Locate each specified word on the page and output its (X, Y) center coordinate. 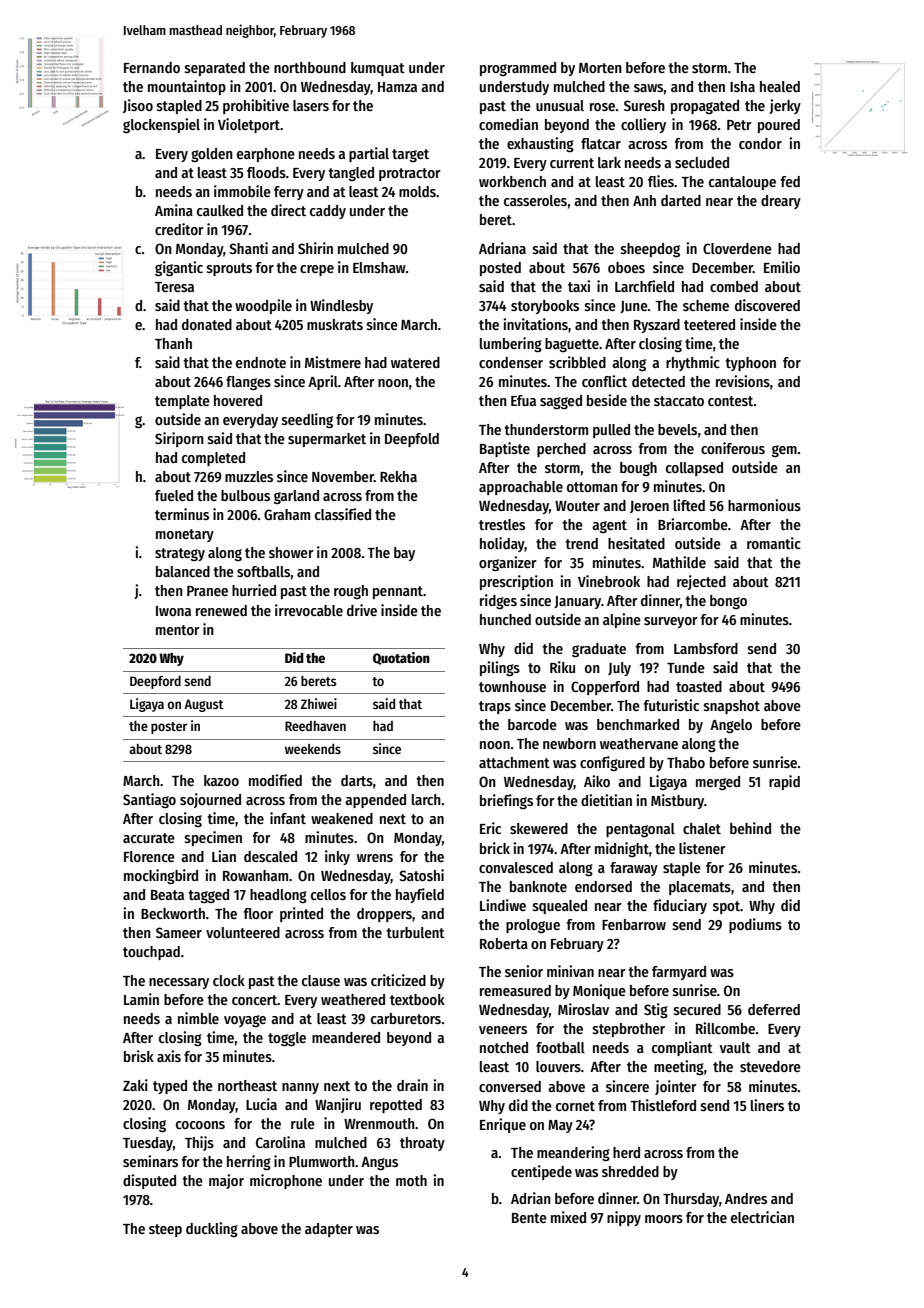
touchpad (151, 953)
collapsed (694, 469)
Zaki (135, 1085)
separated (215, 69)
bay (404, 554)
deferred (774, 1009)
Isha (742, 86)
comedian (508, 124)
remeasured (515, 990)
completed (213, 459)
